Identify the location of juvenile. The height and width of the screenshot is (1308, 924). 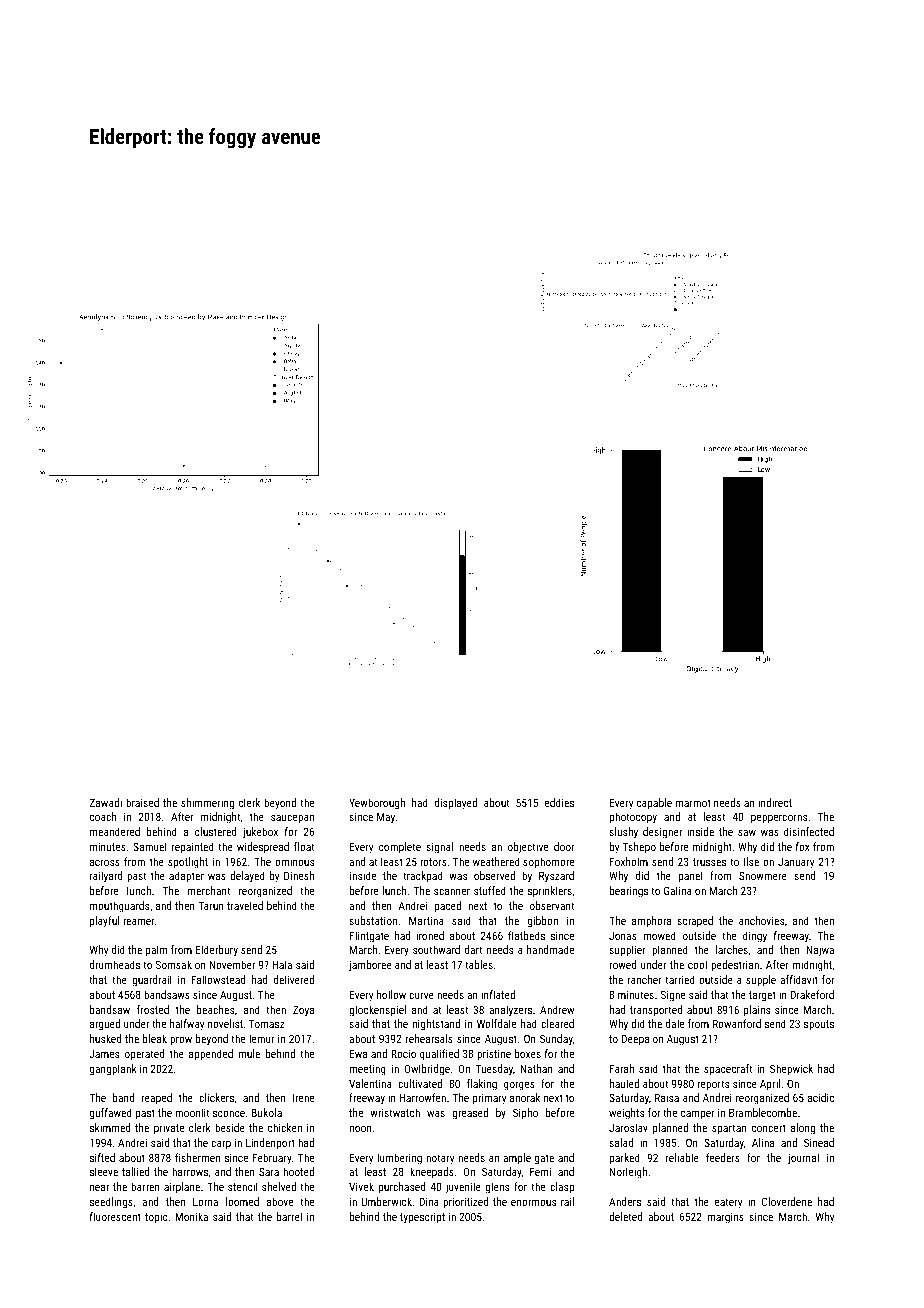
(463, 1188).
